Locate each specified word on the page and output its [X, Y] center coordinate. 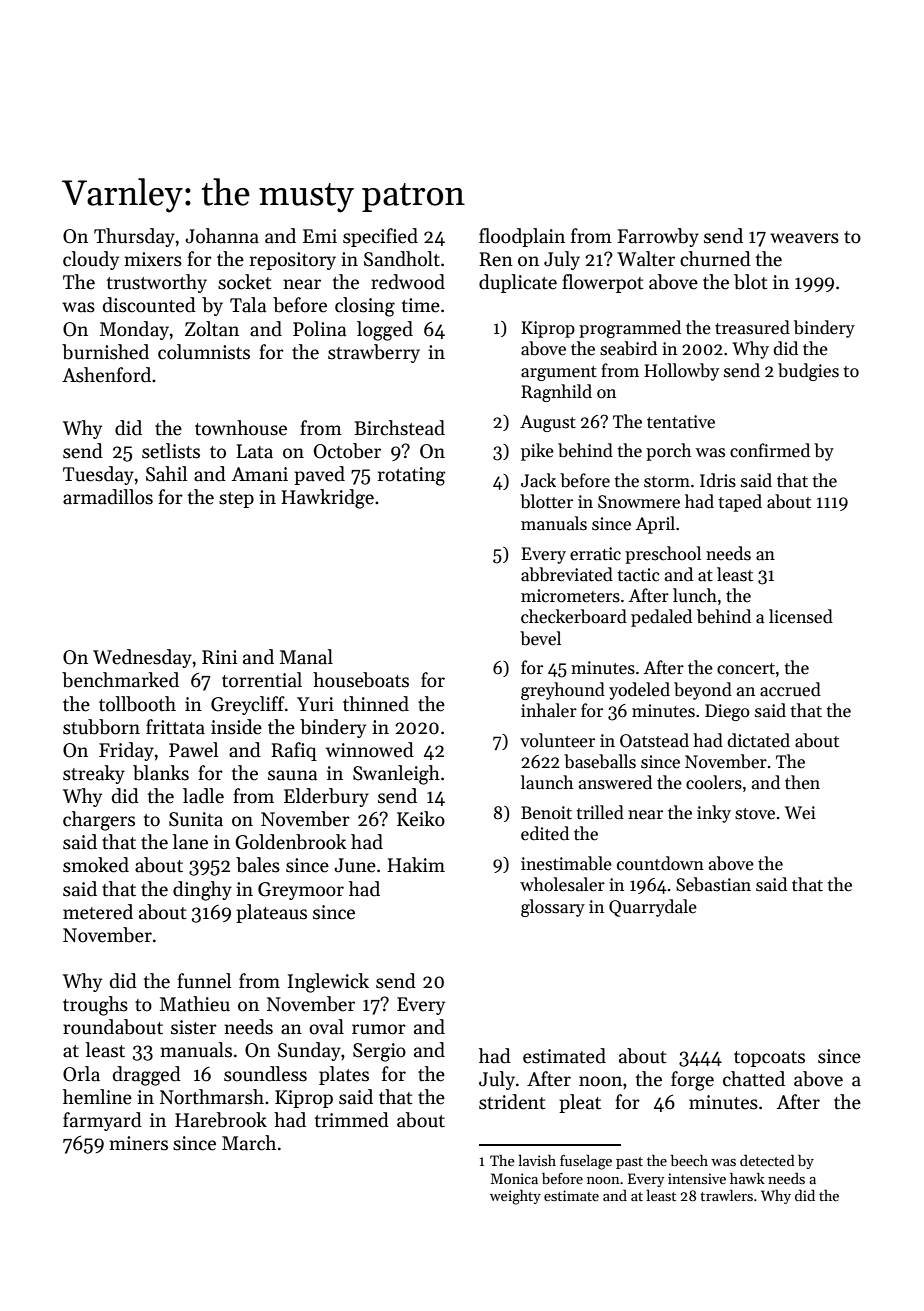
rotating [411, 476]
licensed [801, 616]
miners [138, 1143]
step [236, 500]
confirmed [770, 450]
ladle [203, 796]
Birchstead [399, 428]
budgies [808, 372]
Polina [319, 329]
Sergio [379, 1052]
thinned [376, 704]
